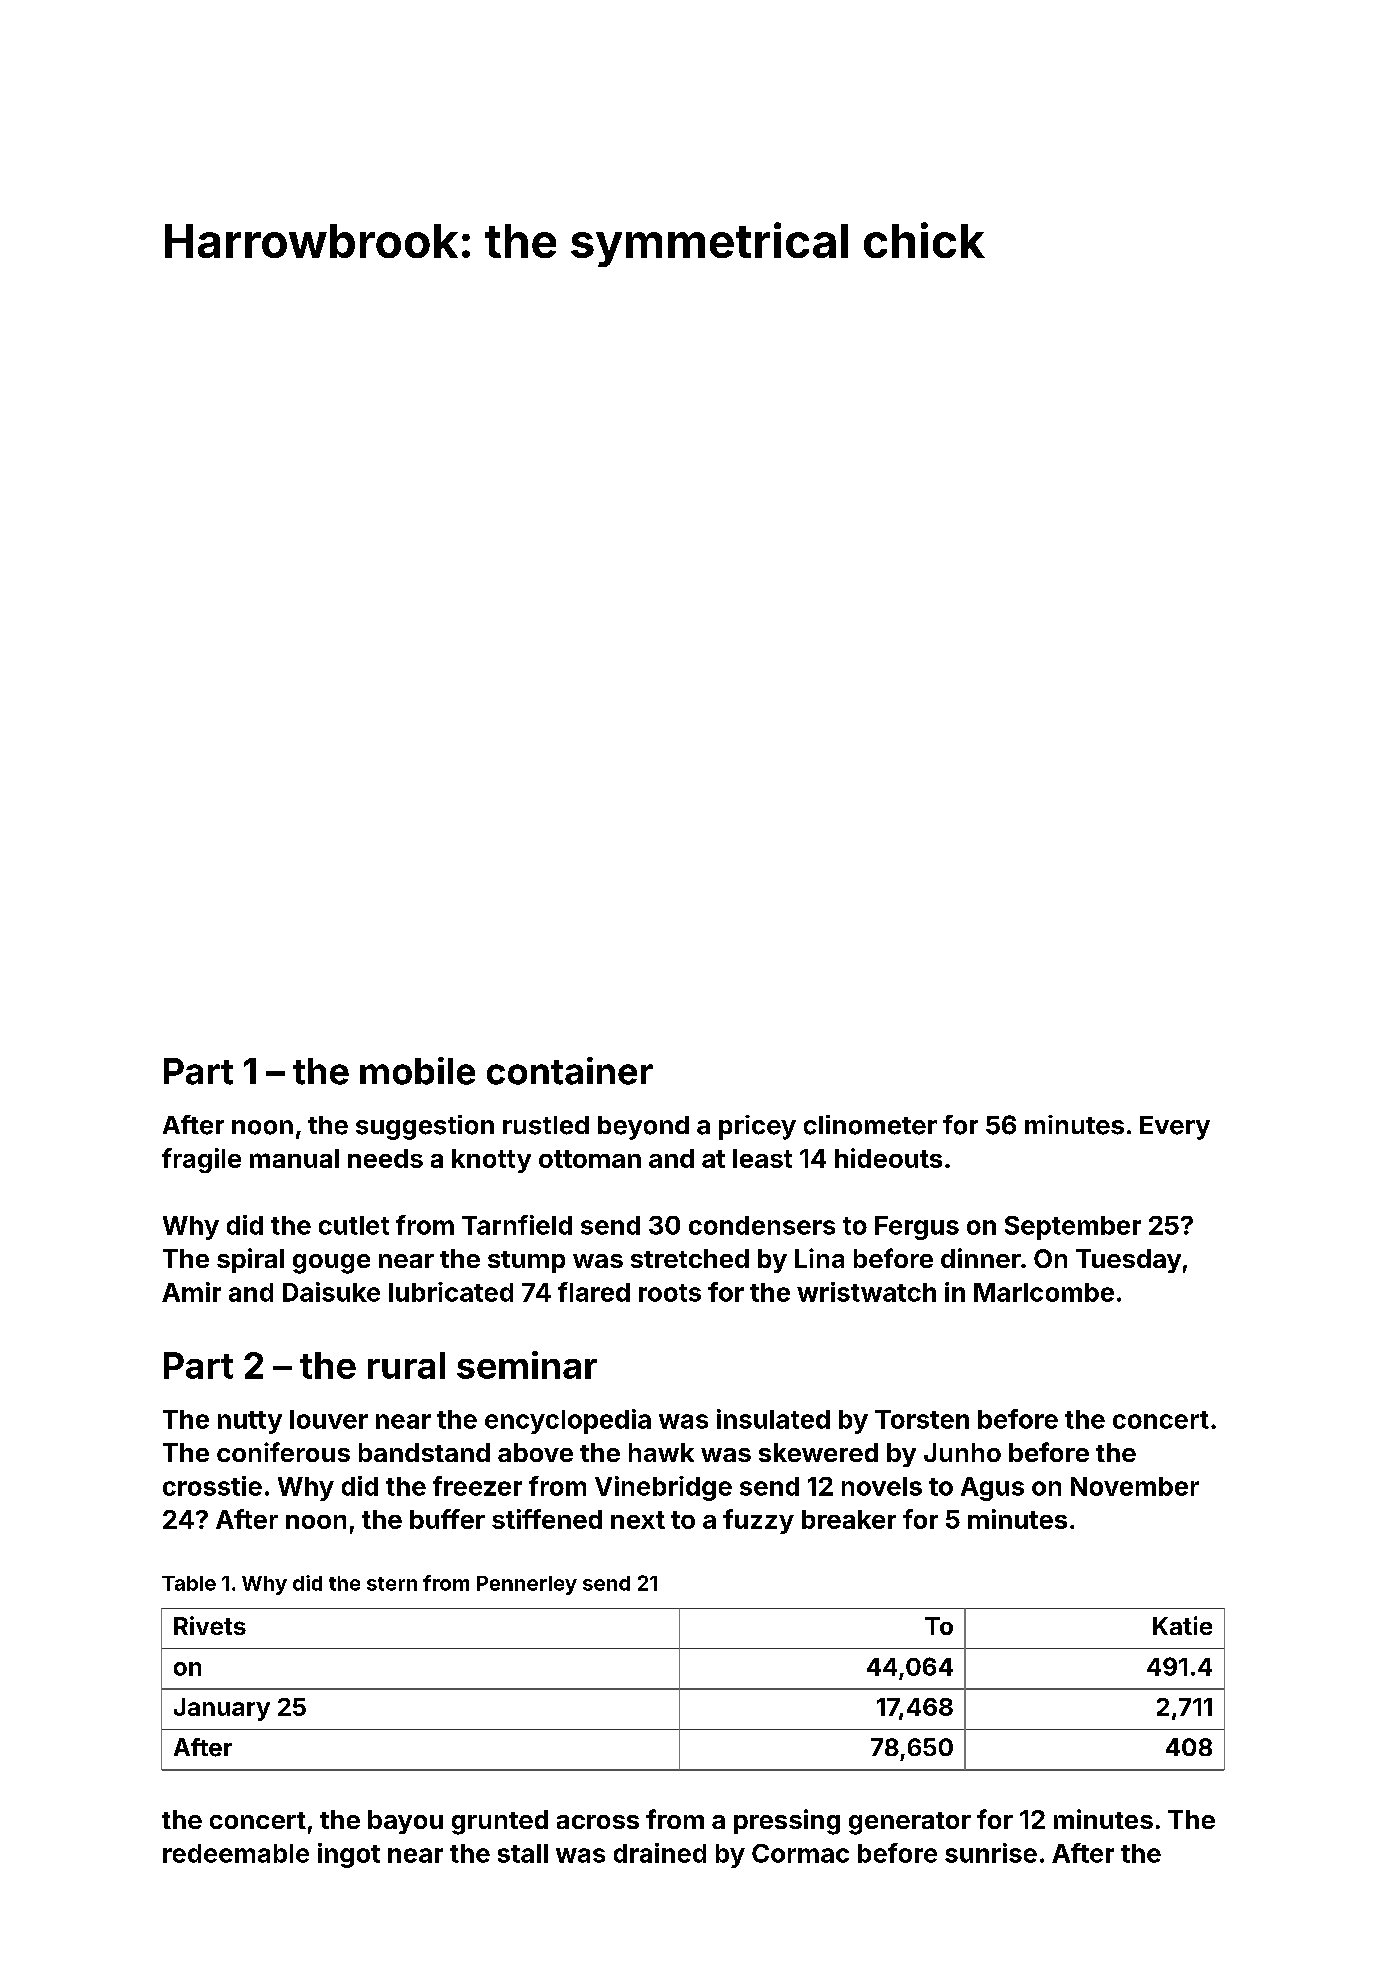 This image has height=1969, width=1386. What do you see at coordinates (1175, 1128) in the image?
I see `Every` at bounding box center [1175, 1128].
